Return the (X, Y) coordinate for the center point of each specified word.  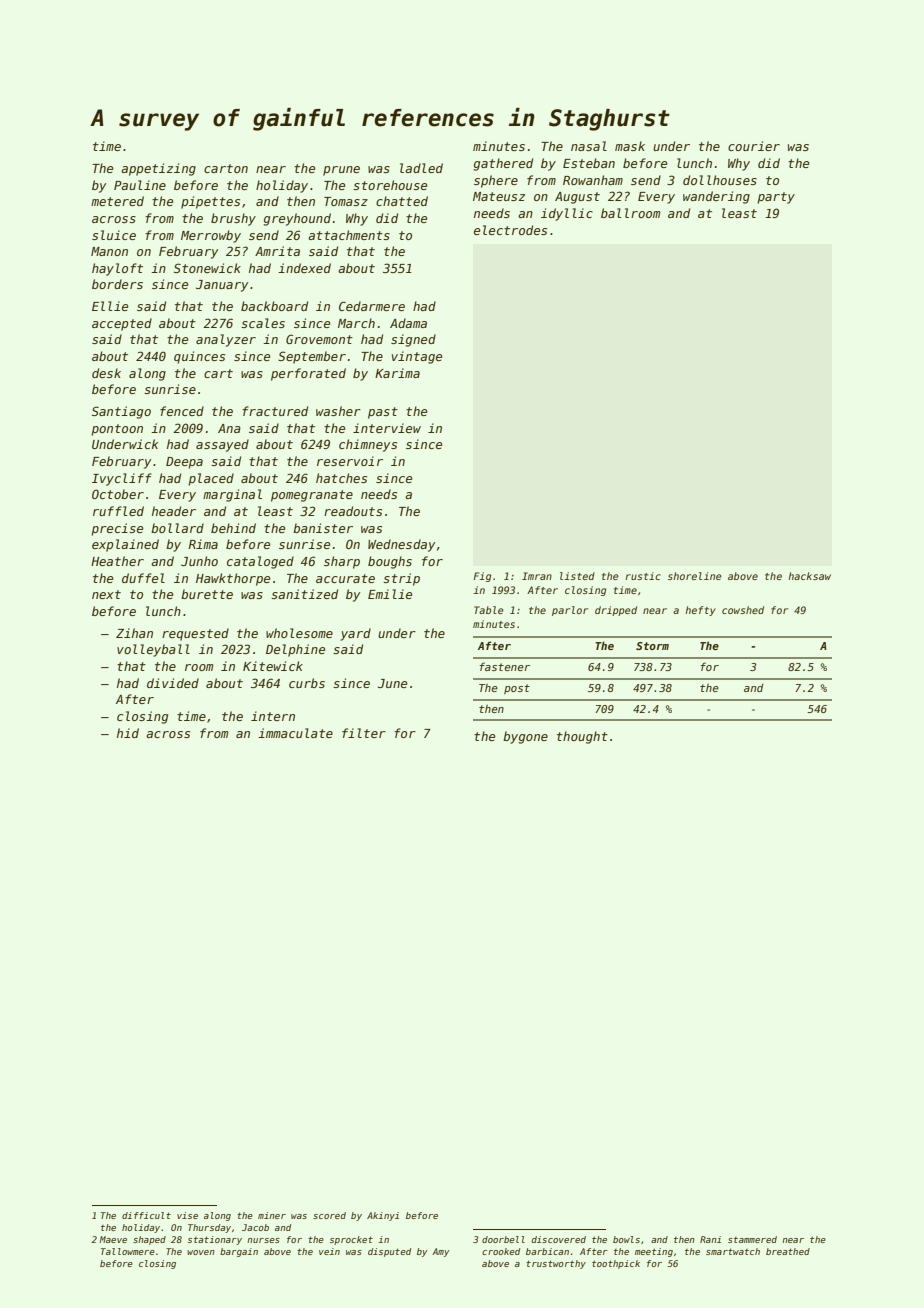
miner (272, 1215)
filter (364, 733)
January (222, 286)
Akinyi (383, 1216)
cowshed (743, 610)
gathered (503, 164)
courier (754, 146)
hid (128, 733)
